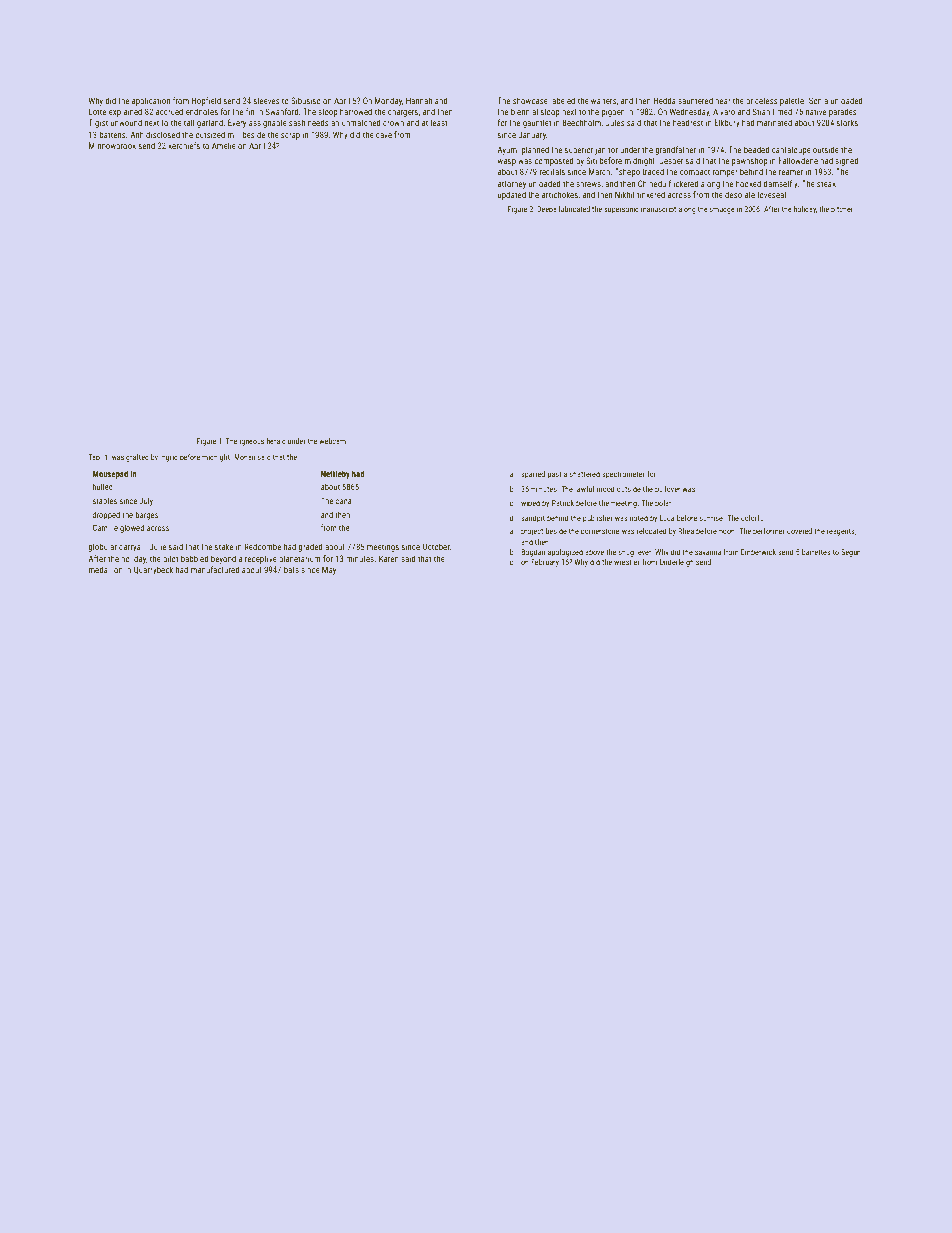  What do you see at coordinates (621, 210) in the document?
I see `supersonic` at bounding box center [621, 210].
